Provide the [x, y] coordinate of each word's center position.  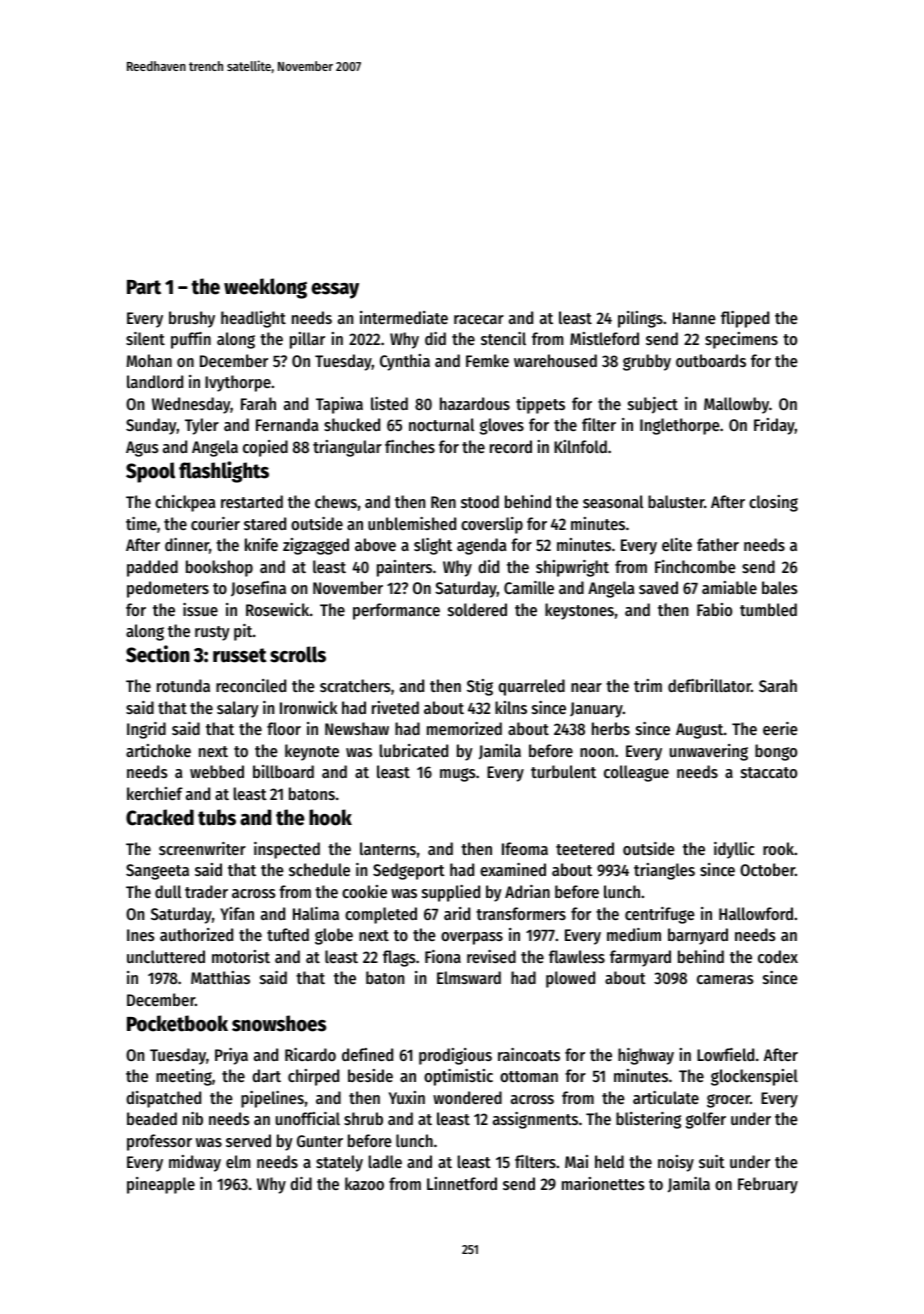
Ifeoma [525, 848]
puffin [191, 340]
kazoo [364, 1183]
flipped [745, 319]
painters [404, 568]
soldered [477, 609]
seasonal [613, 501]
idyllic [734, 850]
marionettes [603, 1183]
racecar [479, 319]
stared [265, 523]
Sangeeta [157, 872]
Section [158, 654]
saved [658, 587]
